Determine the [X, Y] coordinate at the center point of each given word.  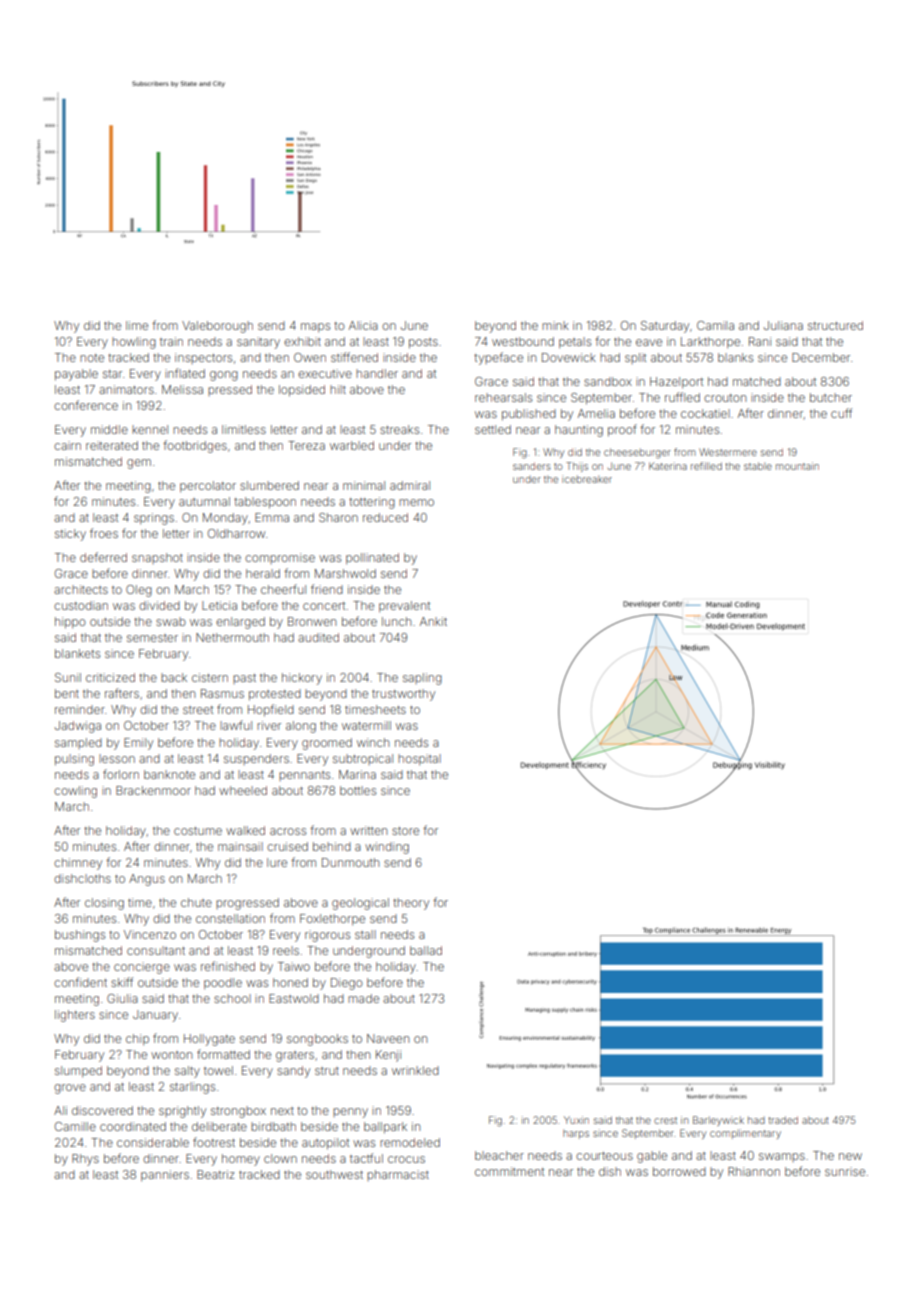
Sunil [68, 677]
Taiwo [294, 966]
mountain [797, 466]
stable [758, 466]
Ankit [433, 621]
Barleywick [718, 1121]
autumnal [204, 501]
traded [783, 1120]
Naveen [388, 1038]
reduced [385, 517]
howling [134, 343]
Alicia [363, 325]
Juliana [783, 325]
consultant [156, 950]
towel [218, 1070]
